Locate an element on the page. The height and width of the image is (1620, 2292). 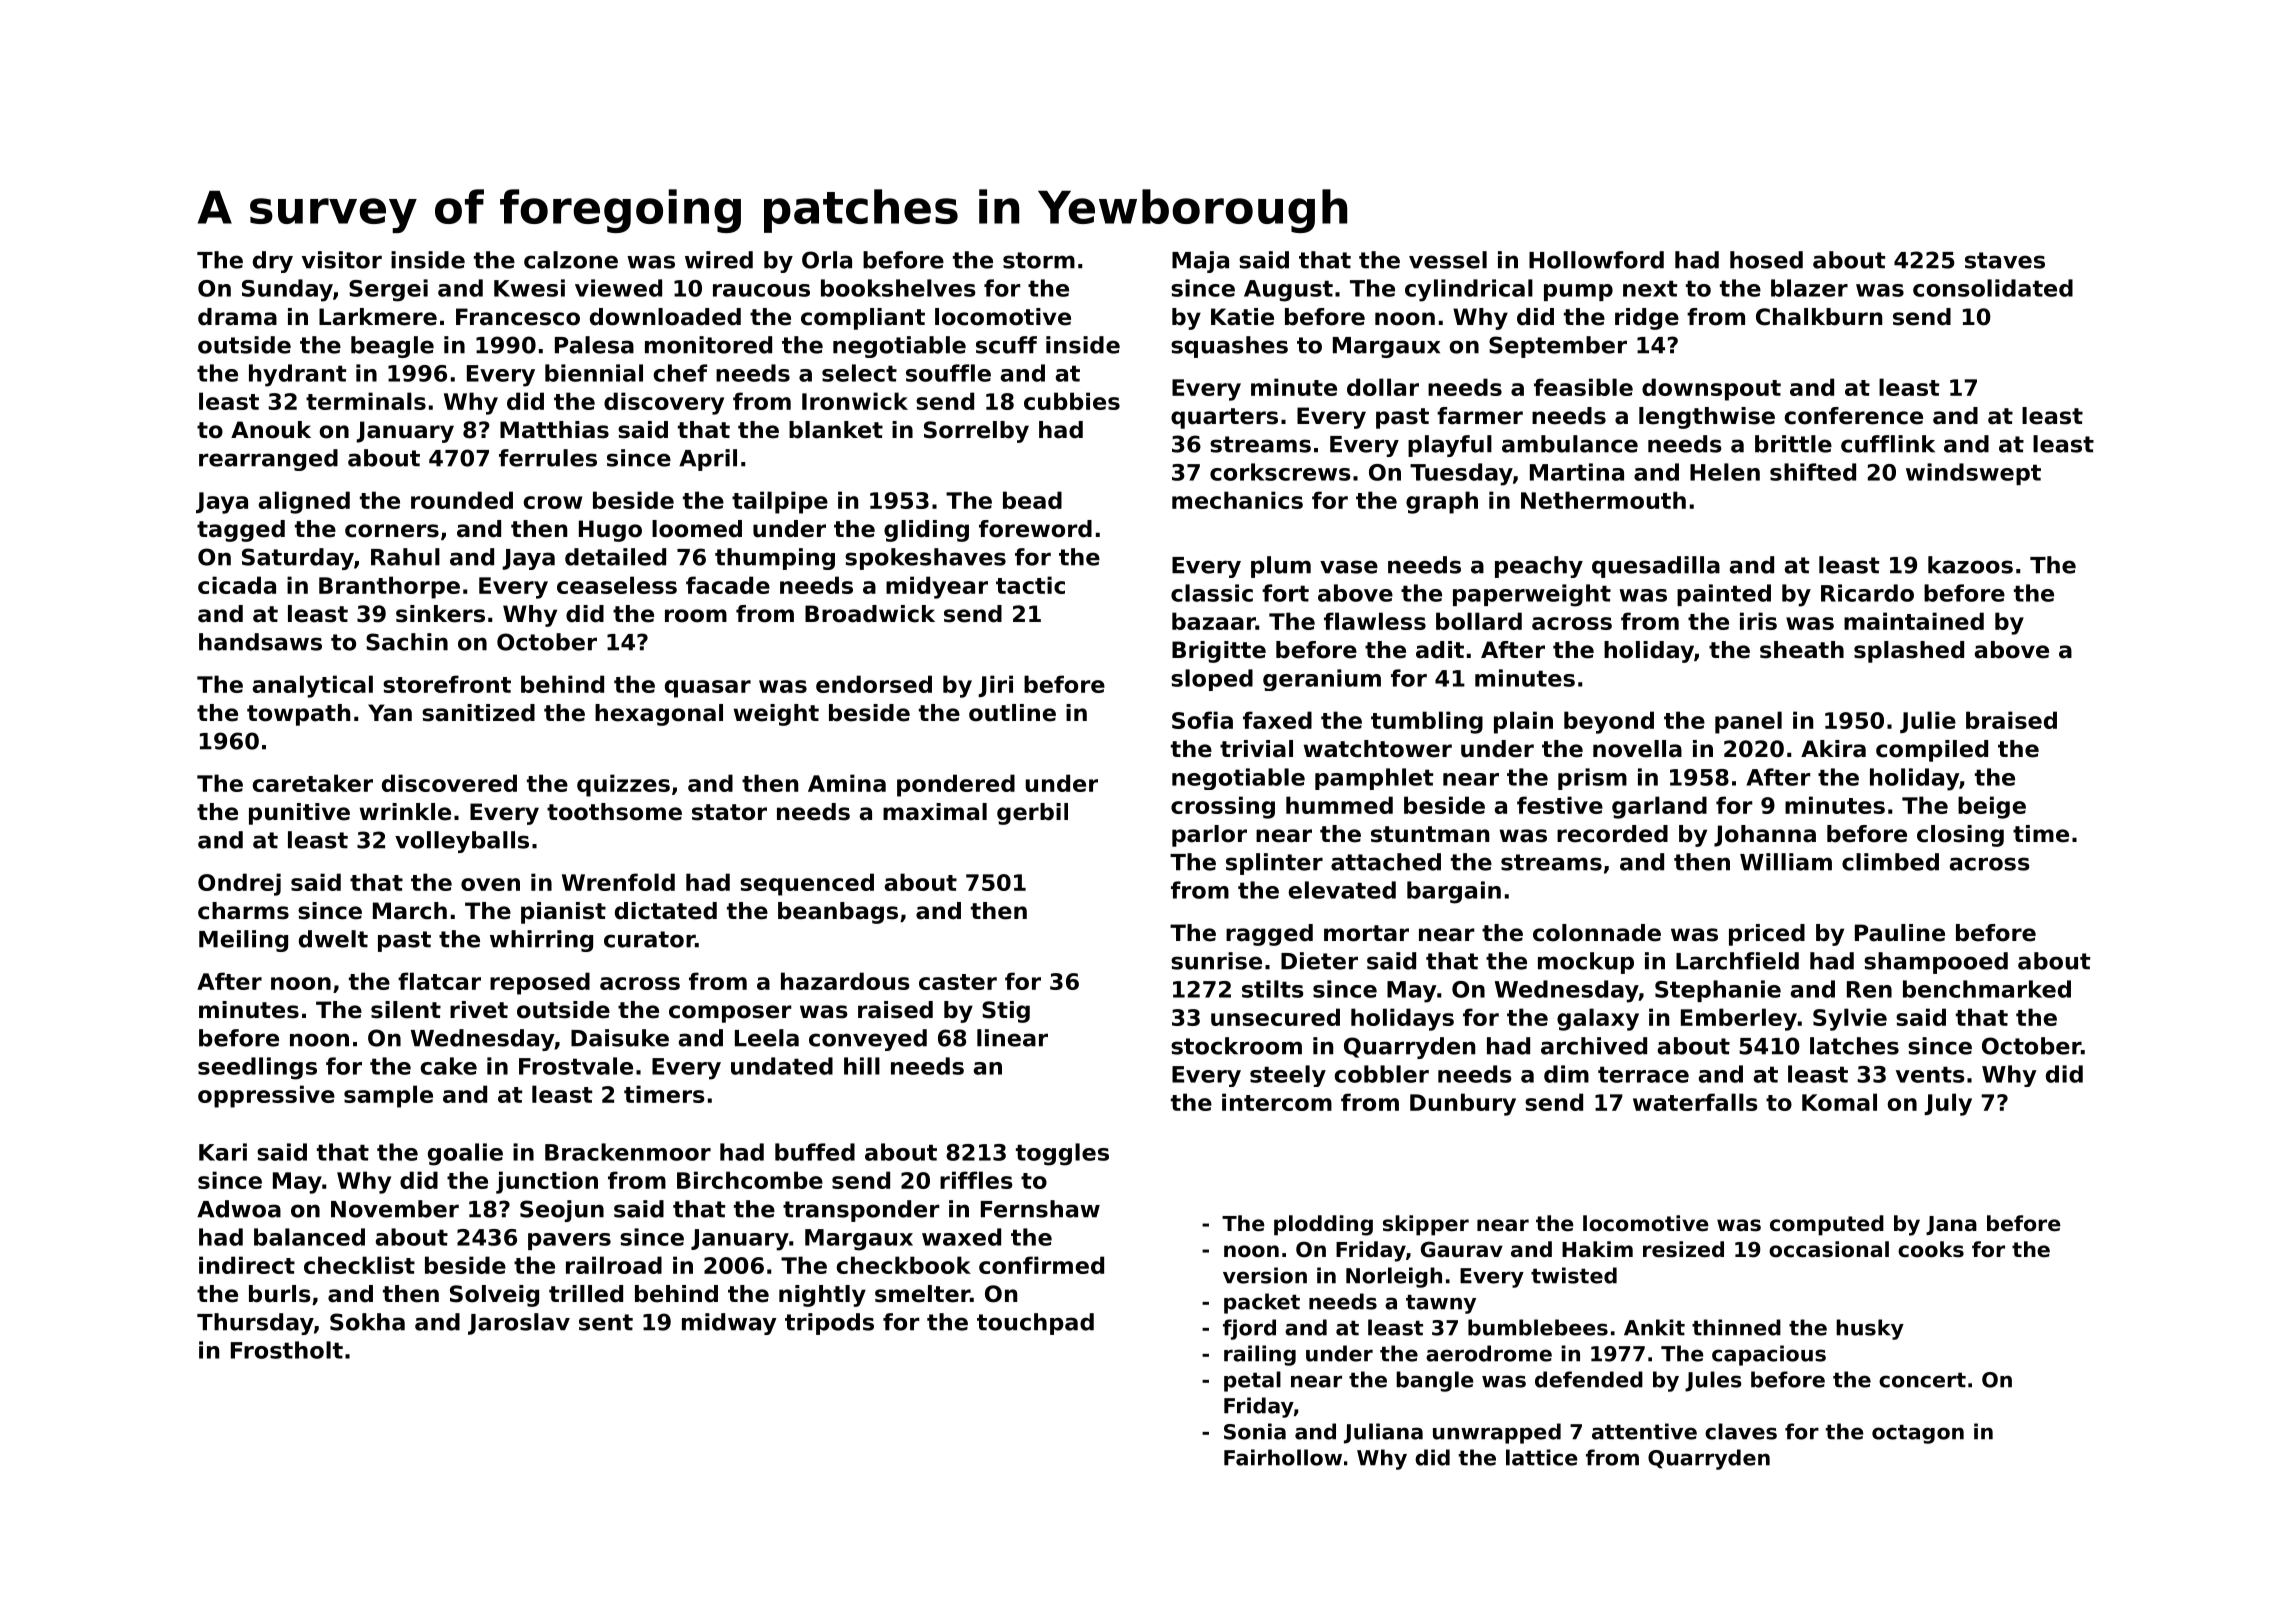
compliant is located at coordinates (863, 319).
